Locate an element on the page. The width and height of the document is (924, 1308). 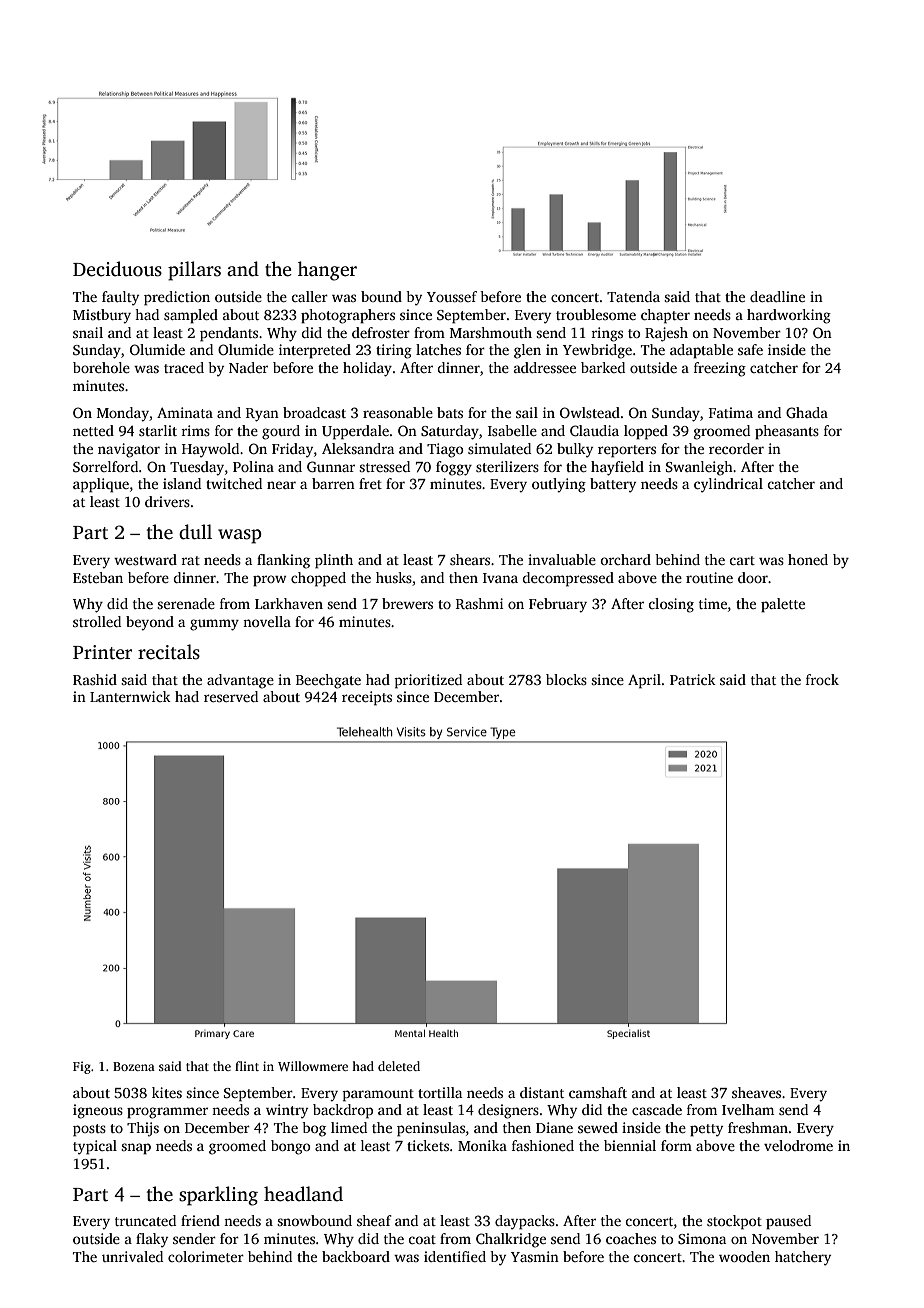
Beechgate is located at coordinates (328, 681).
